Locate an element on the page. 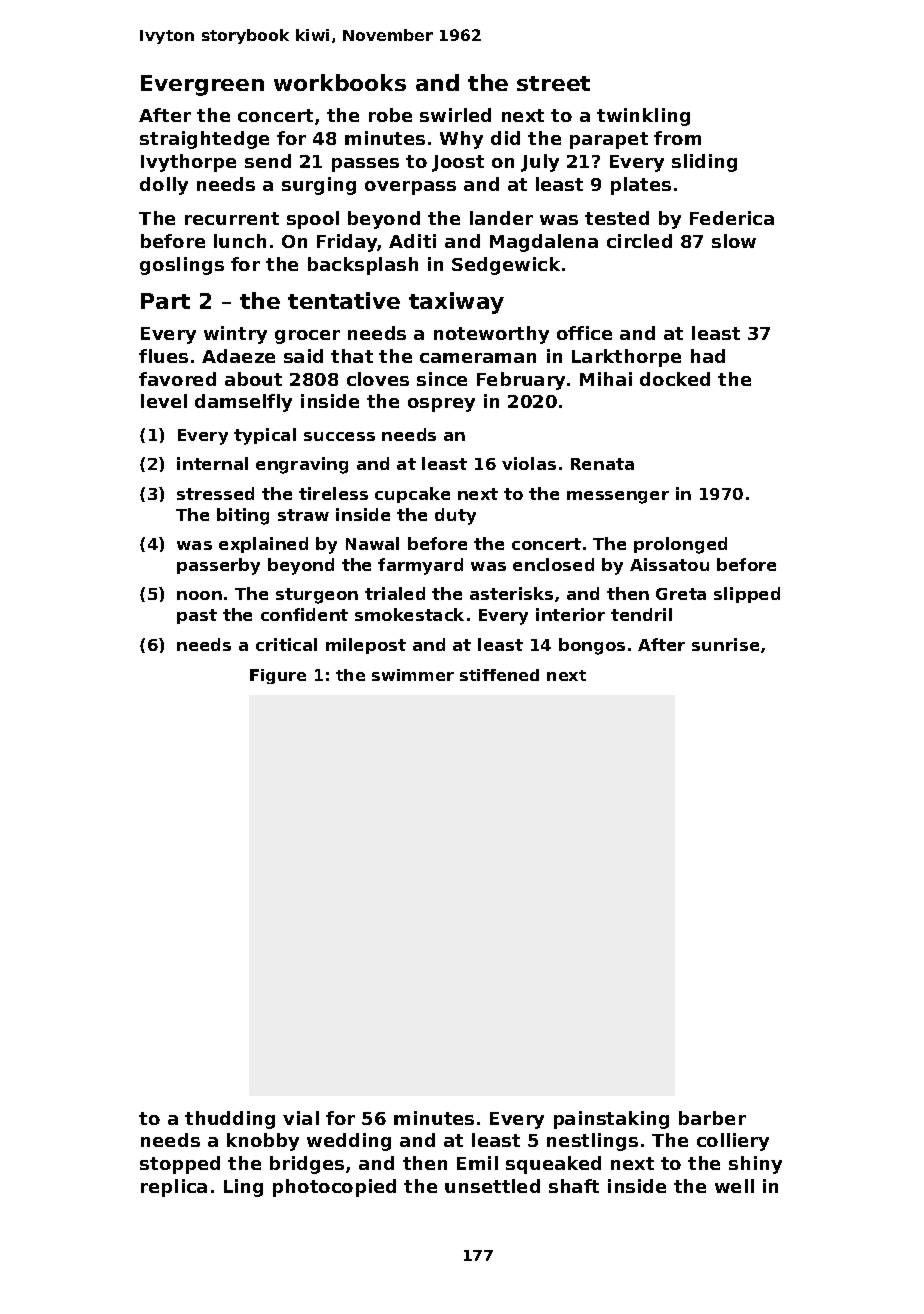 The image size is (924, 1314). bongos is located at coordinates (592, 646).
